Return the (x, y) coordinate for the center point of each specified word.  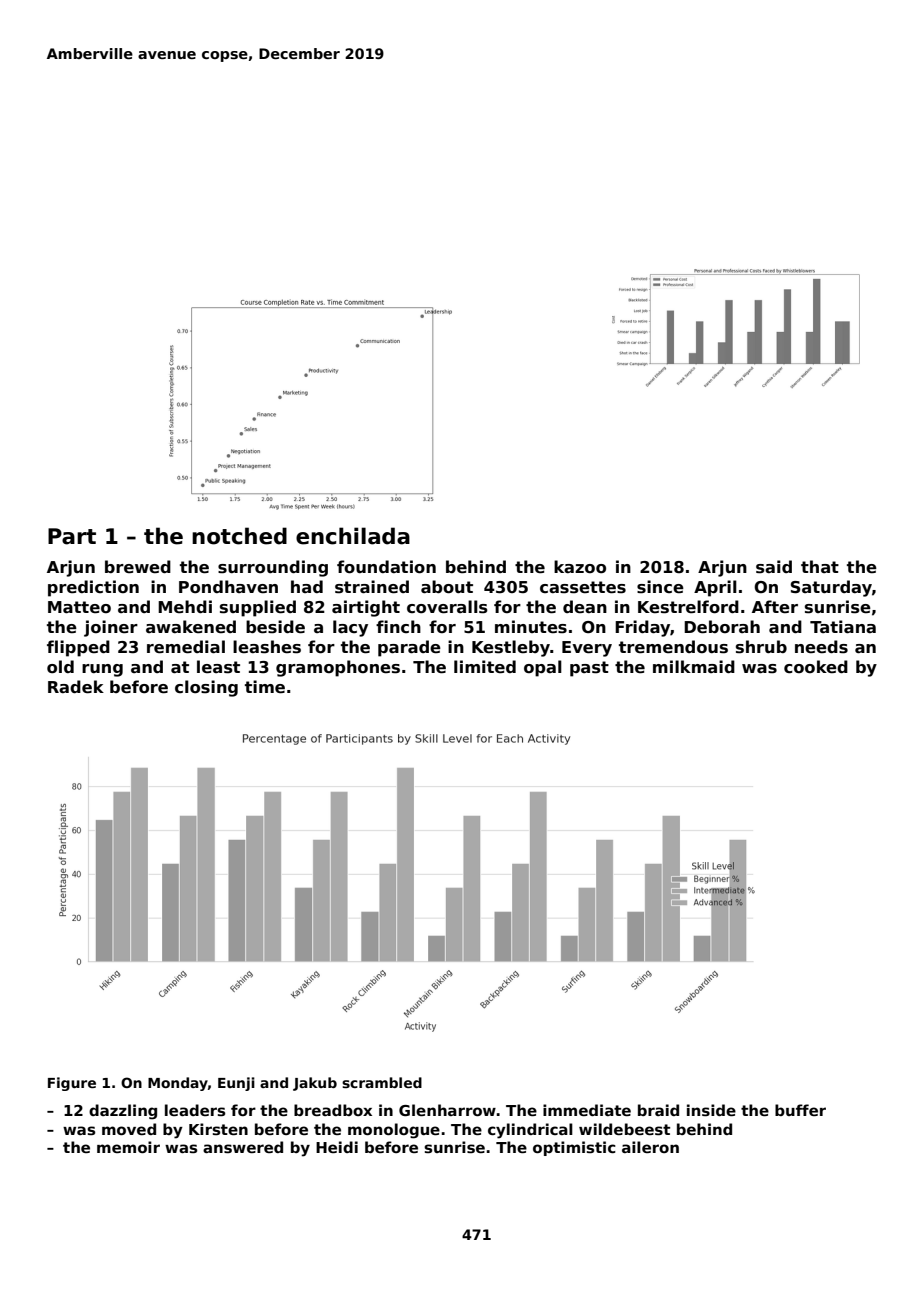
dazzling (123, 1112)
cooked (816, 667)
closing (206, 688)
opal (543, 668)
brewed (138, 567)
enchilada (353, 536)
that (820, 566)
